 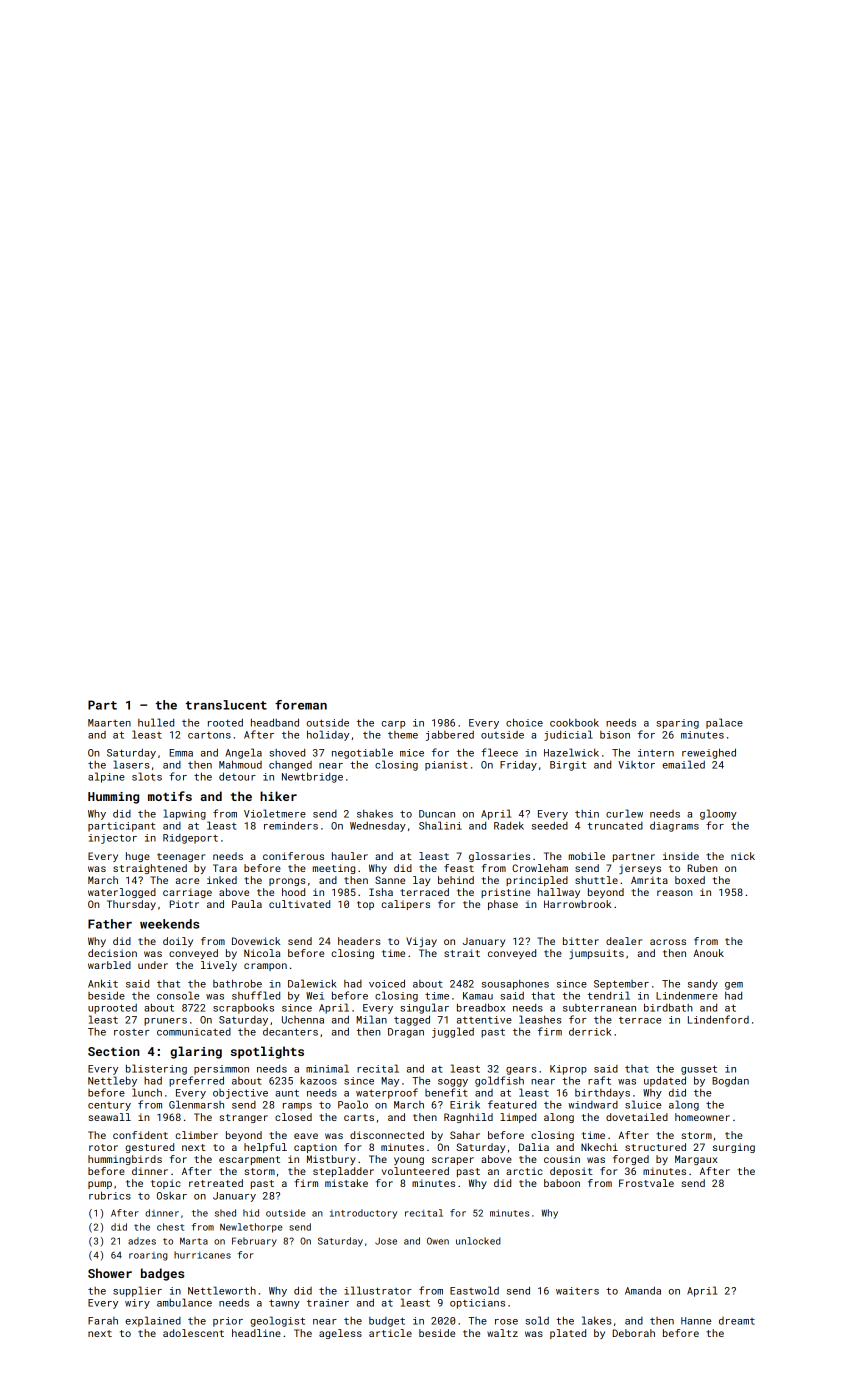 I want to click on wiry, so click(x=137, y=1304).
